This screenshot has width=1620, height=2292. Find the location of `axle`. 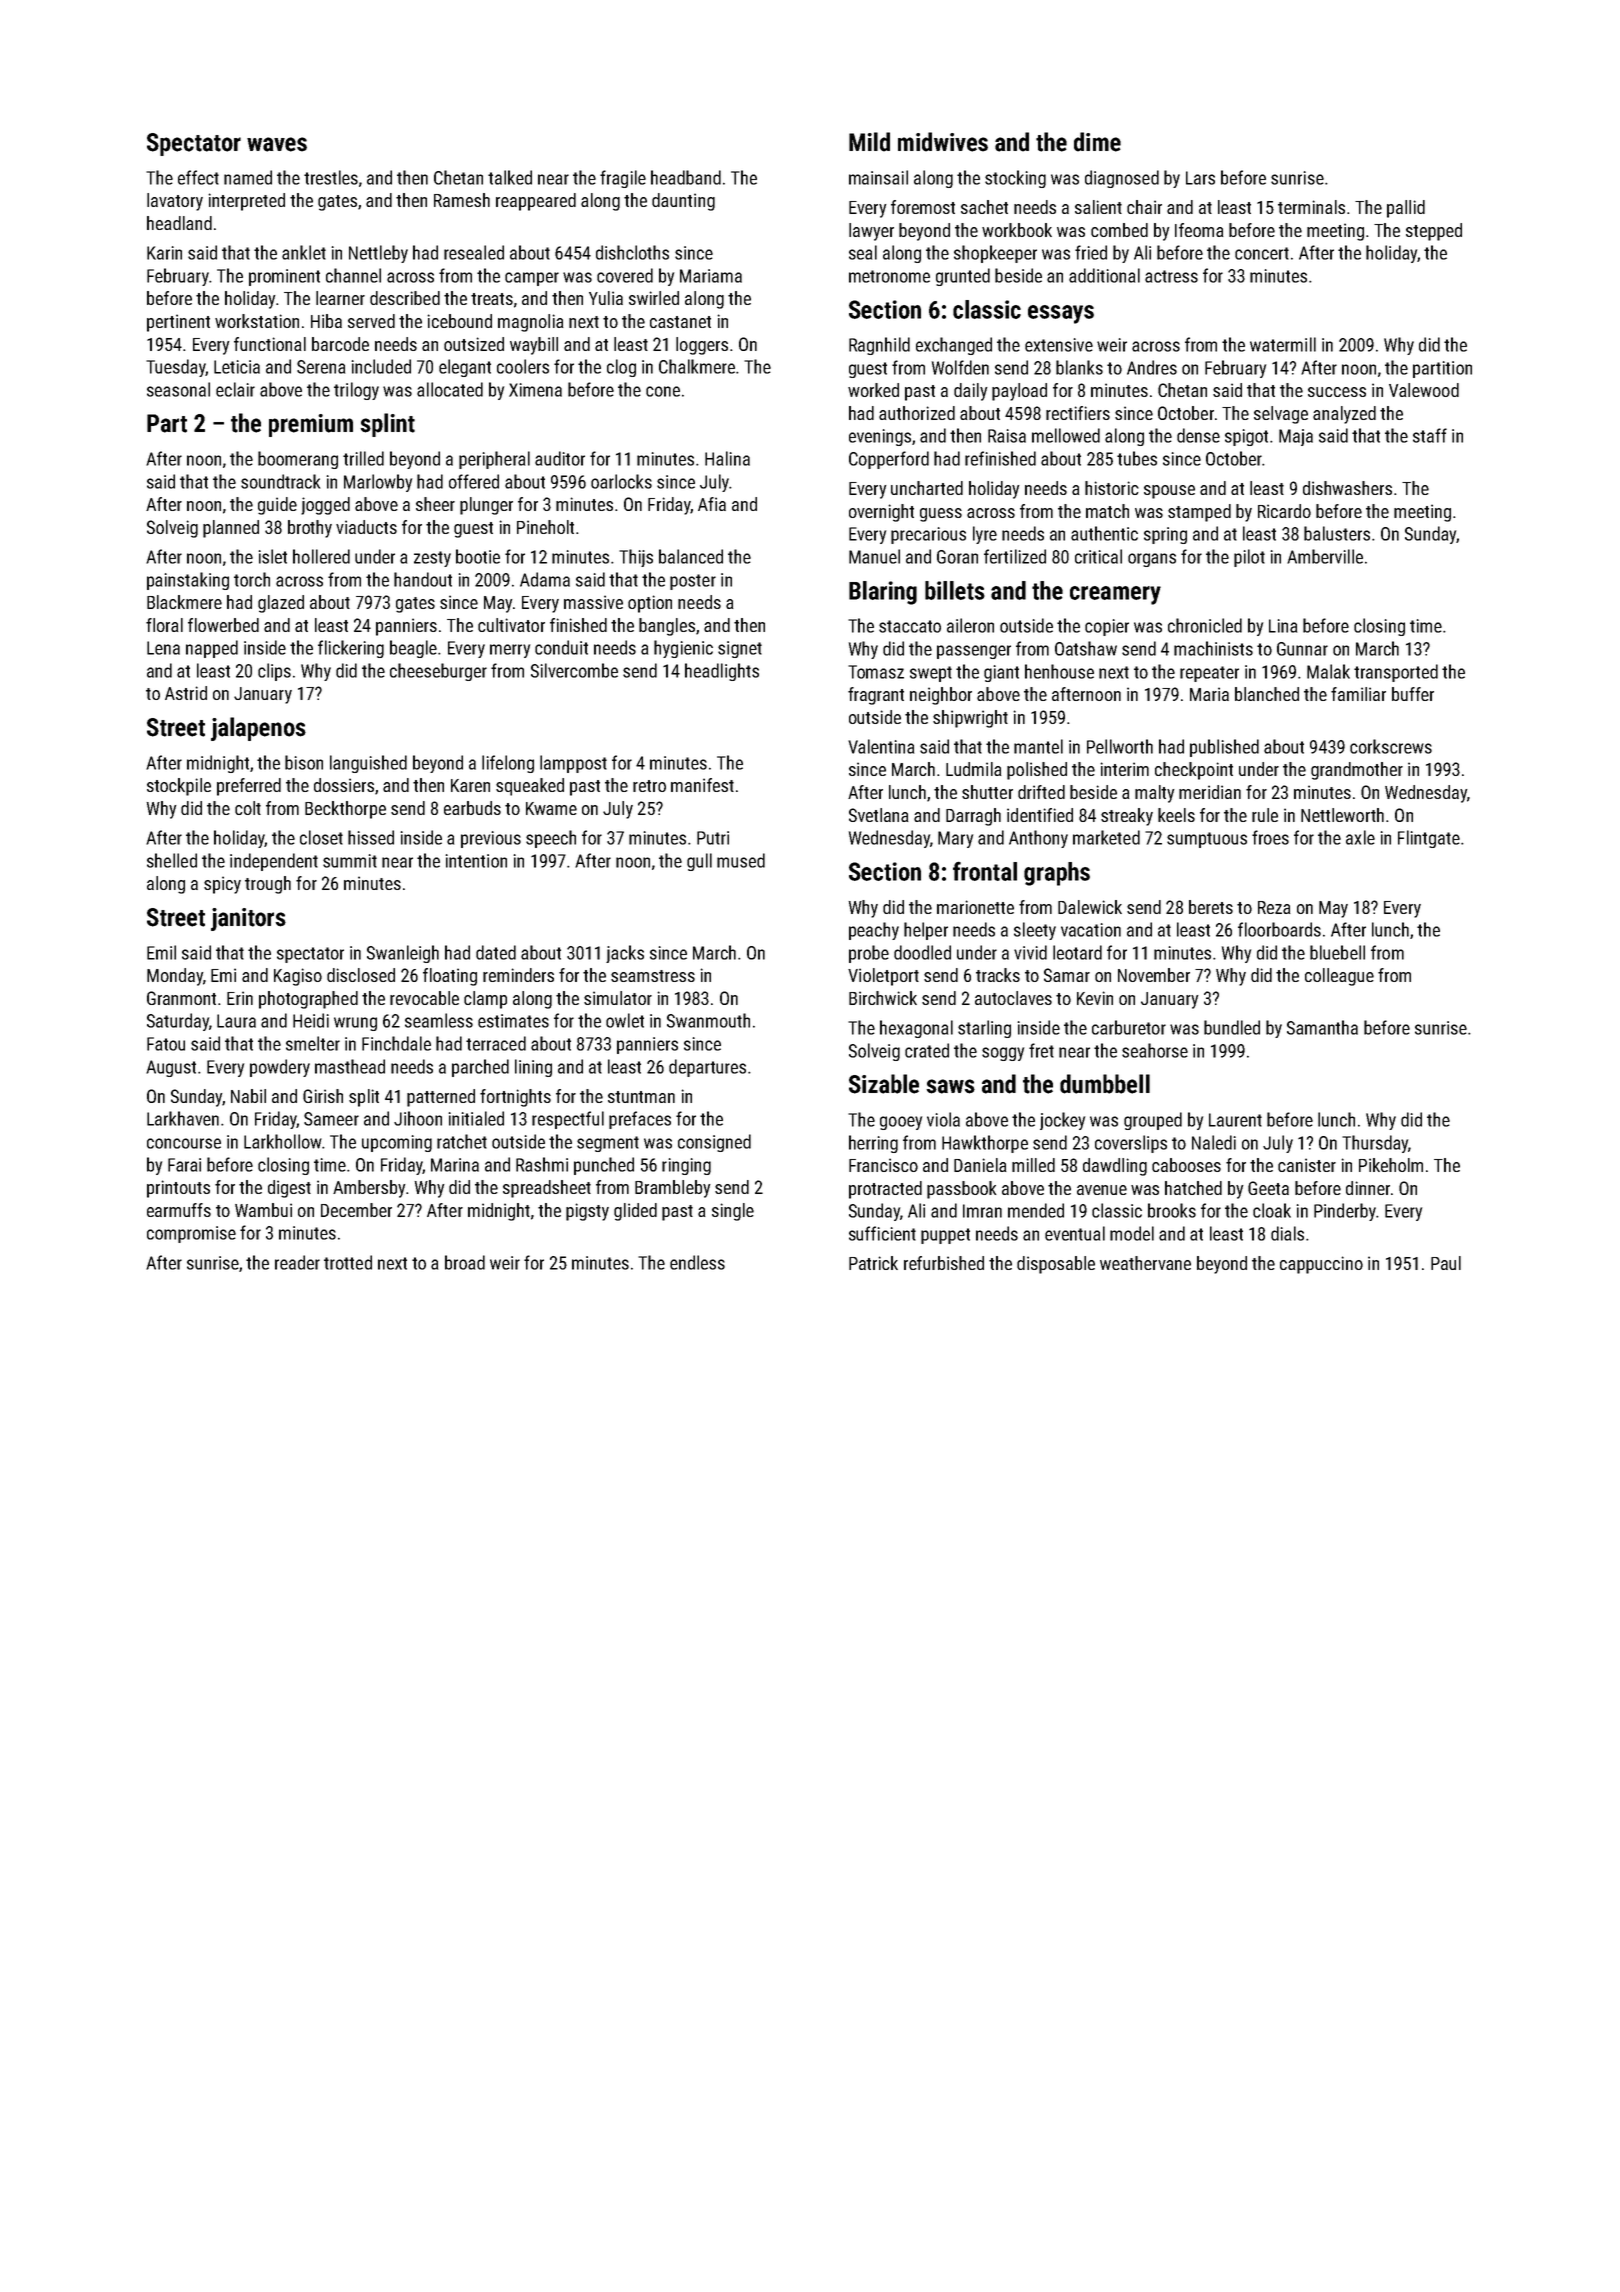

axle is located at coordinates (1360, 837).
